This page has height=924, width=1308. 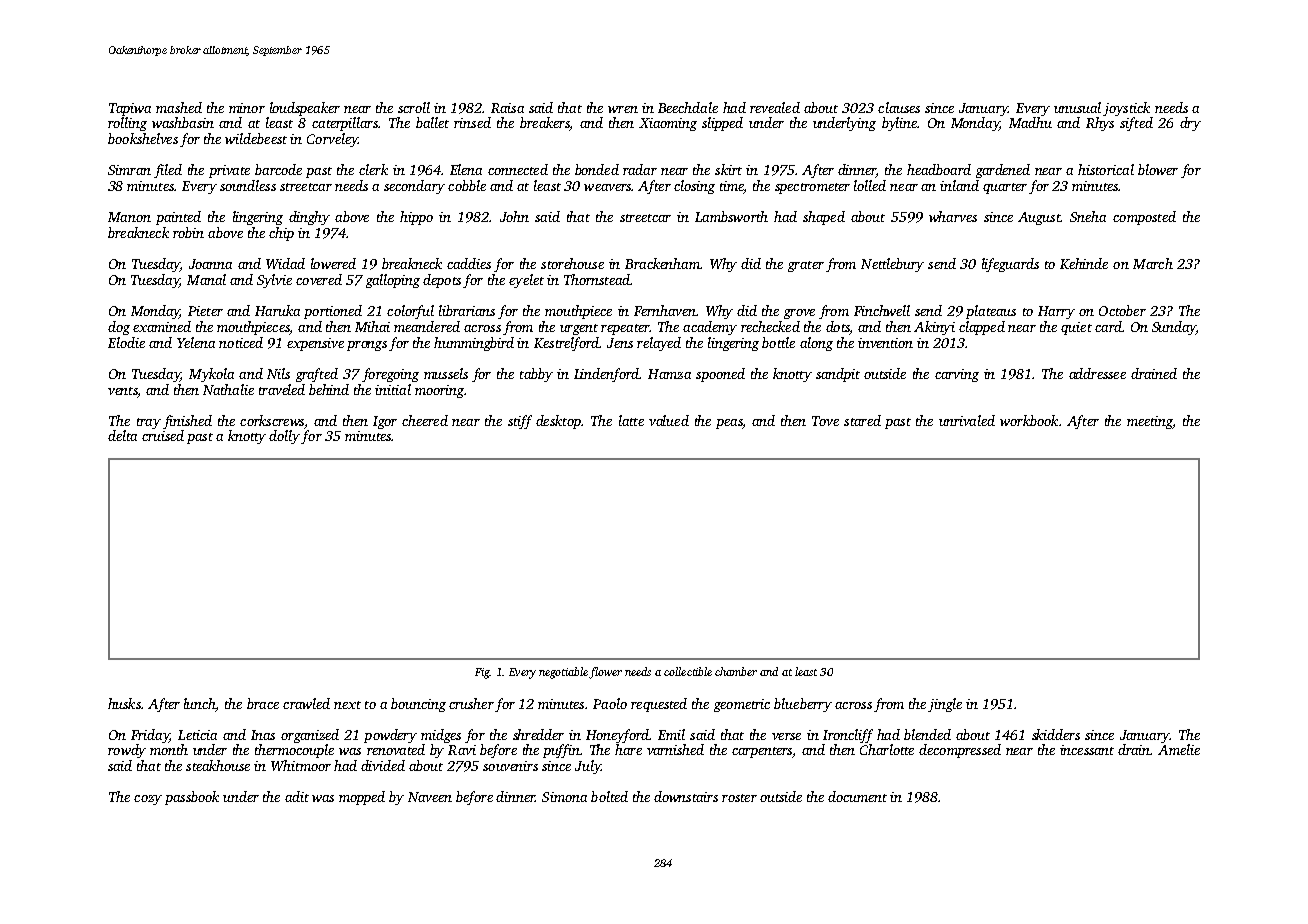 I want to click on unrivaled, so click(x=967, y=420).
